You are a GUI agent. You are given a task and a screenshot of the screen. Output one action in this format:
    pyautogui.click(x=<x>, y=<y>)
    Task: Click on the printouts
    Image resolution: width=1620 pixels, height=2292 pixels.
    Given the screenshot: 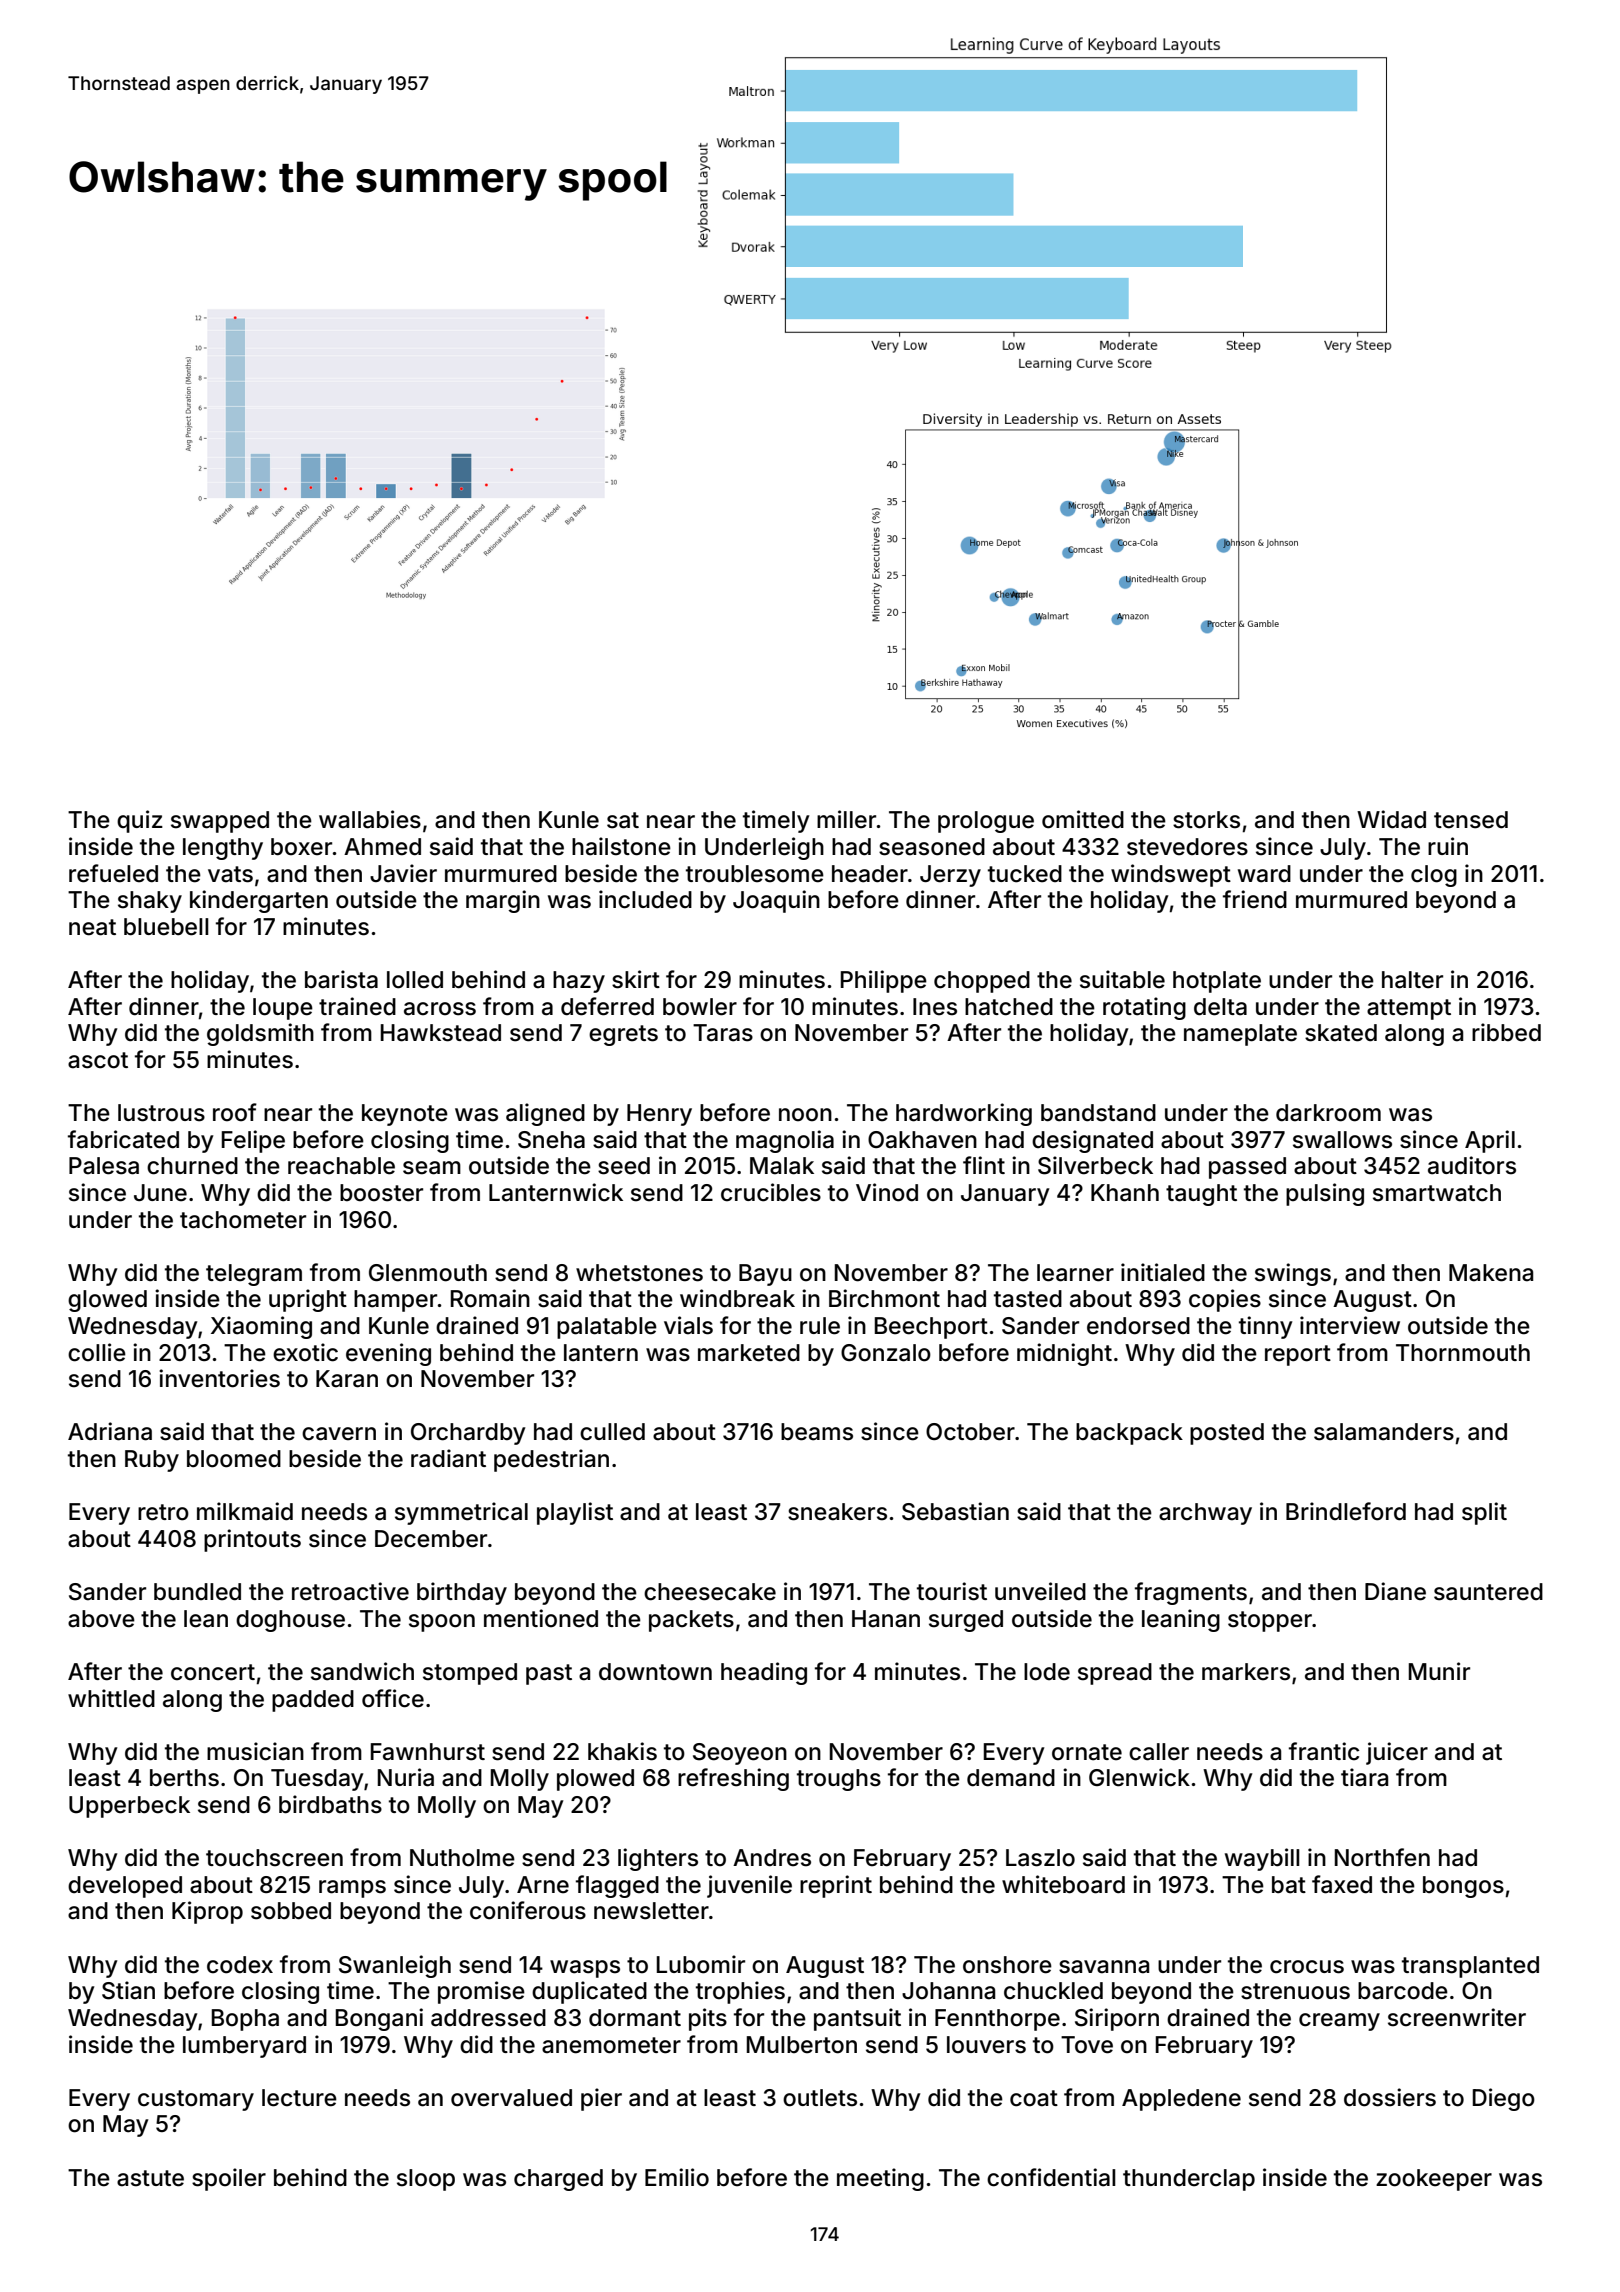 What is the action you would take?
    pyautogui.click(x=252, y=1540)
